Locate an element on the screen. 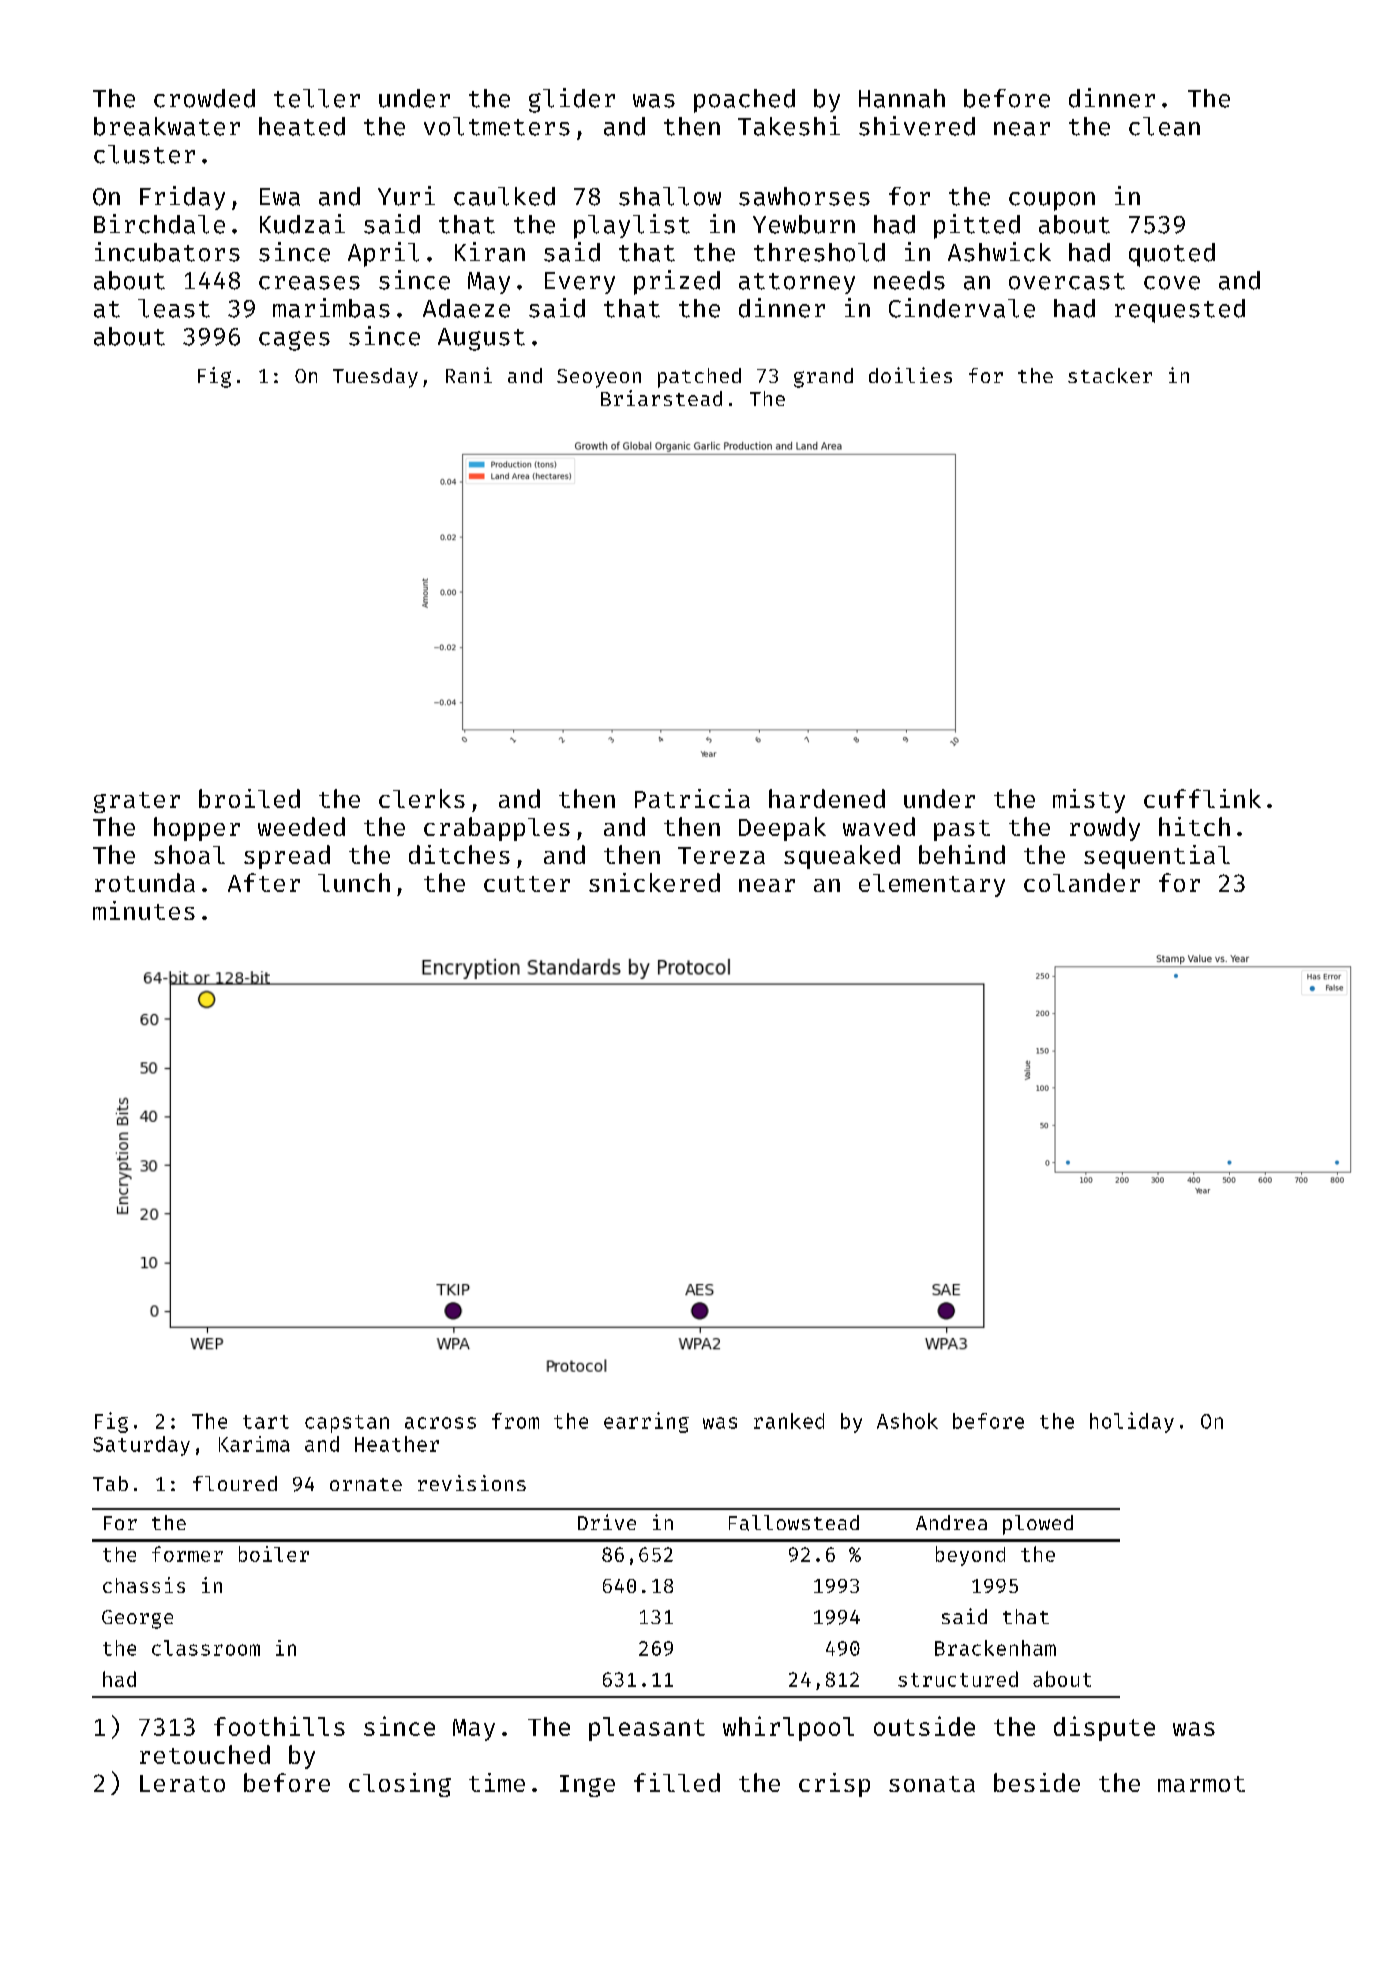 Image resolution: width=1386 pixels, height=1969 pixels. misty is located at coordinates (1089, 801).
